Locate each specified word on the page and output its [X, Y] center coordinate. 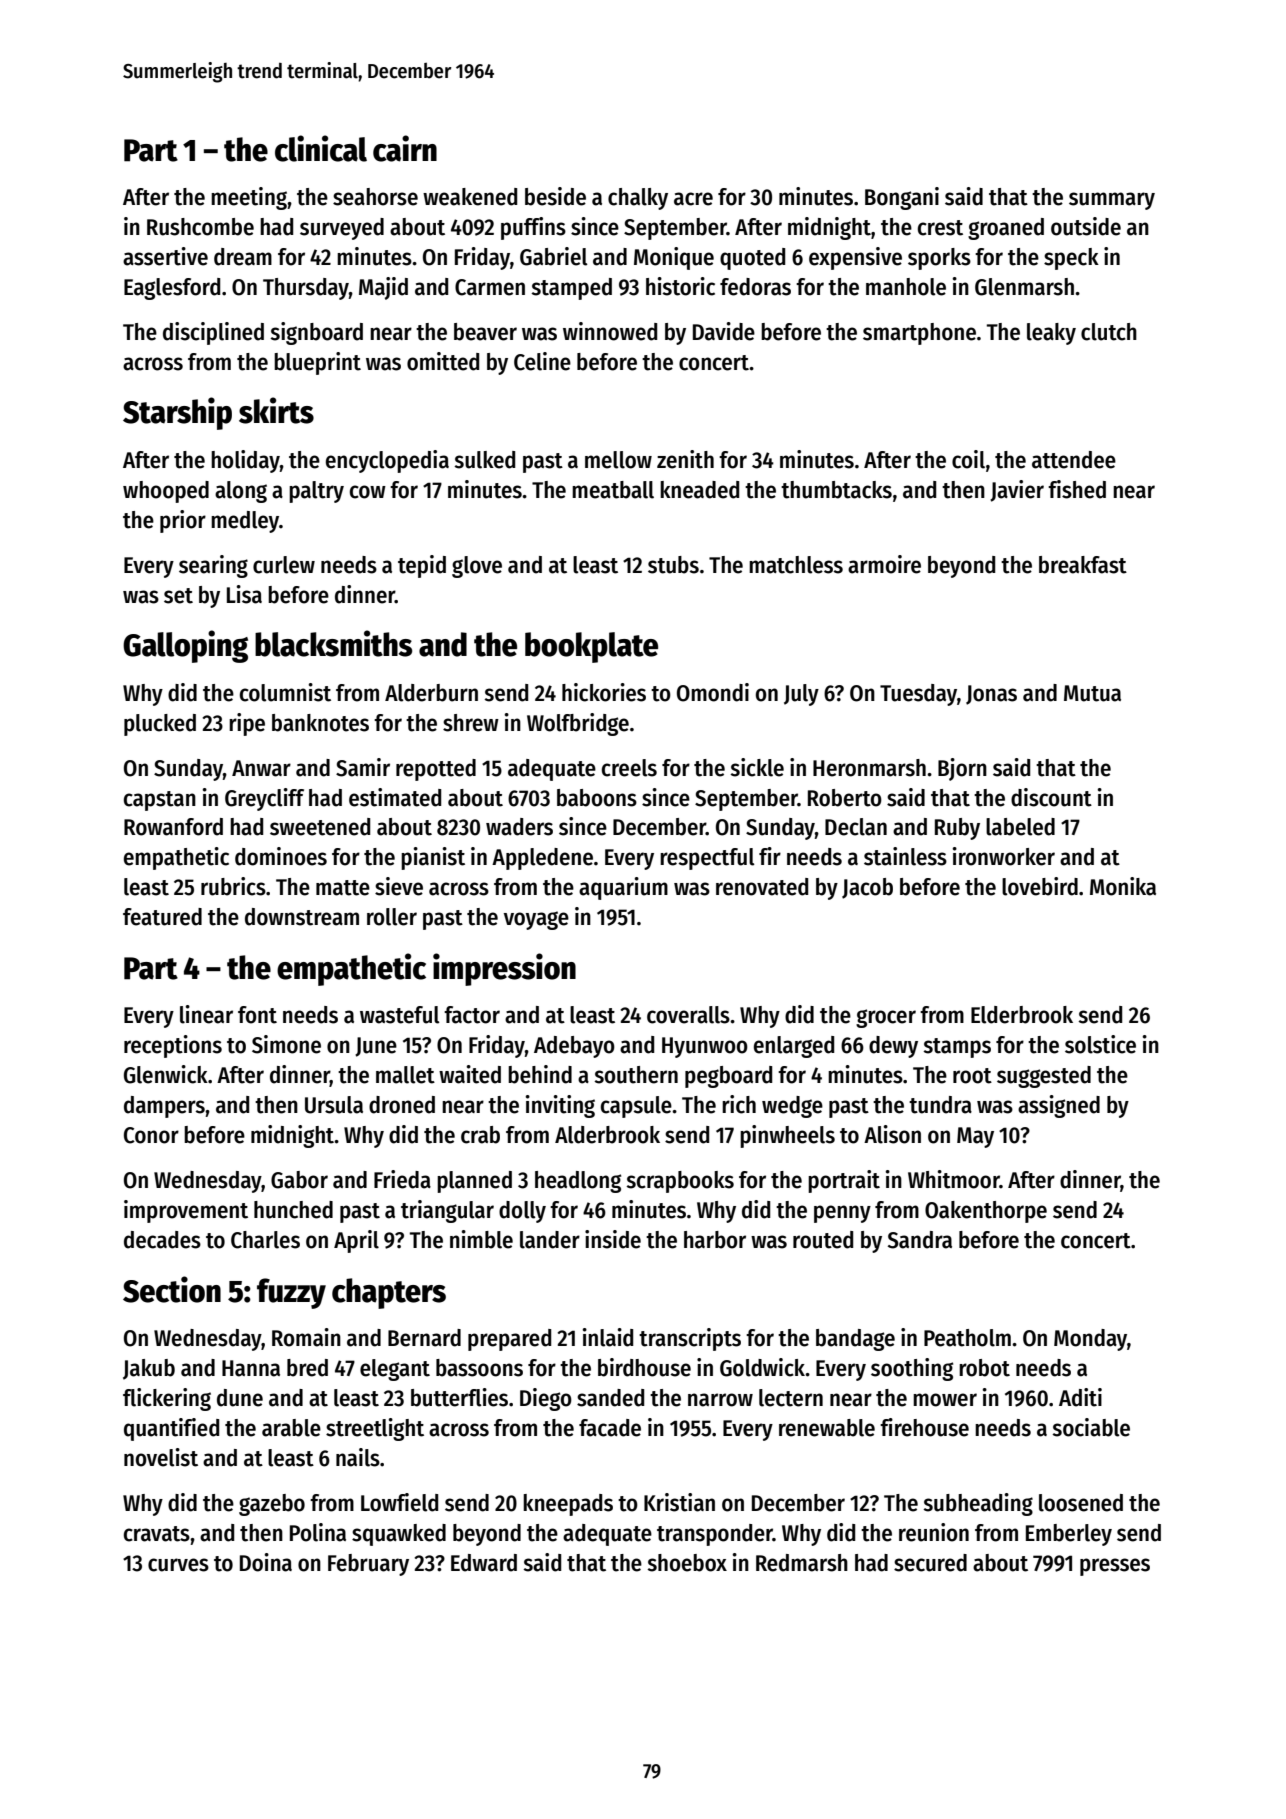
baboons [597, 798]
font [257, 1015]
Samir [363, 767]
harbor [715, 1240]
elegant [395, 1370]
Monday [1090, 1340]
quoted [752, 259]
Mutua [1092, 693]
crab [480, 1135]
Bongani [902, 198]
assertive [165, 256]
